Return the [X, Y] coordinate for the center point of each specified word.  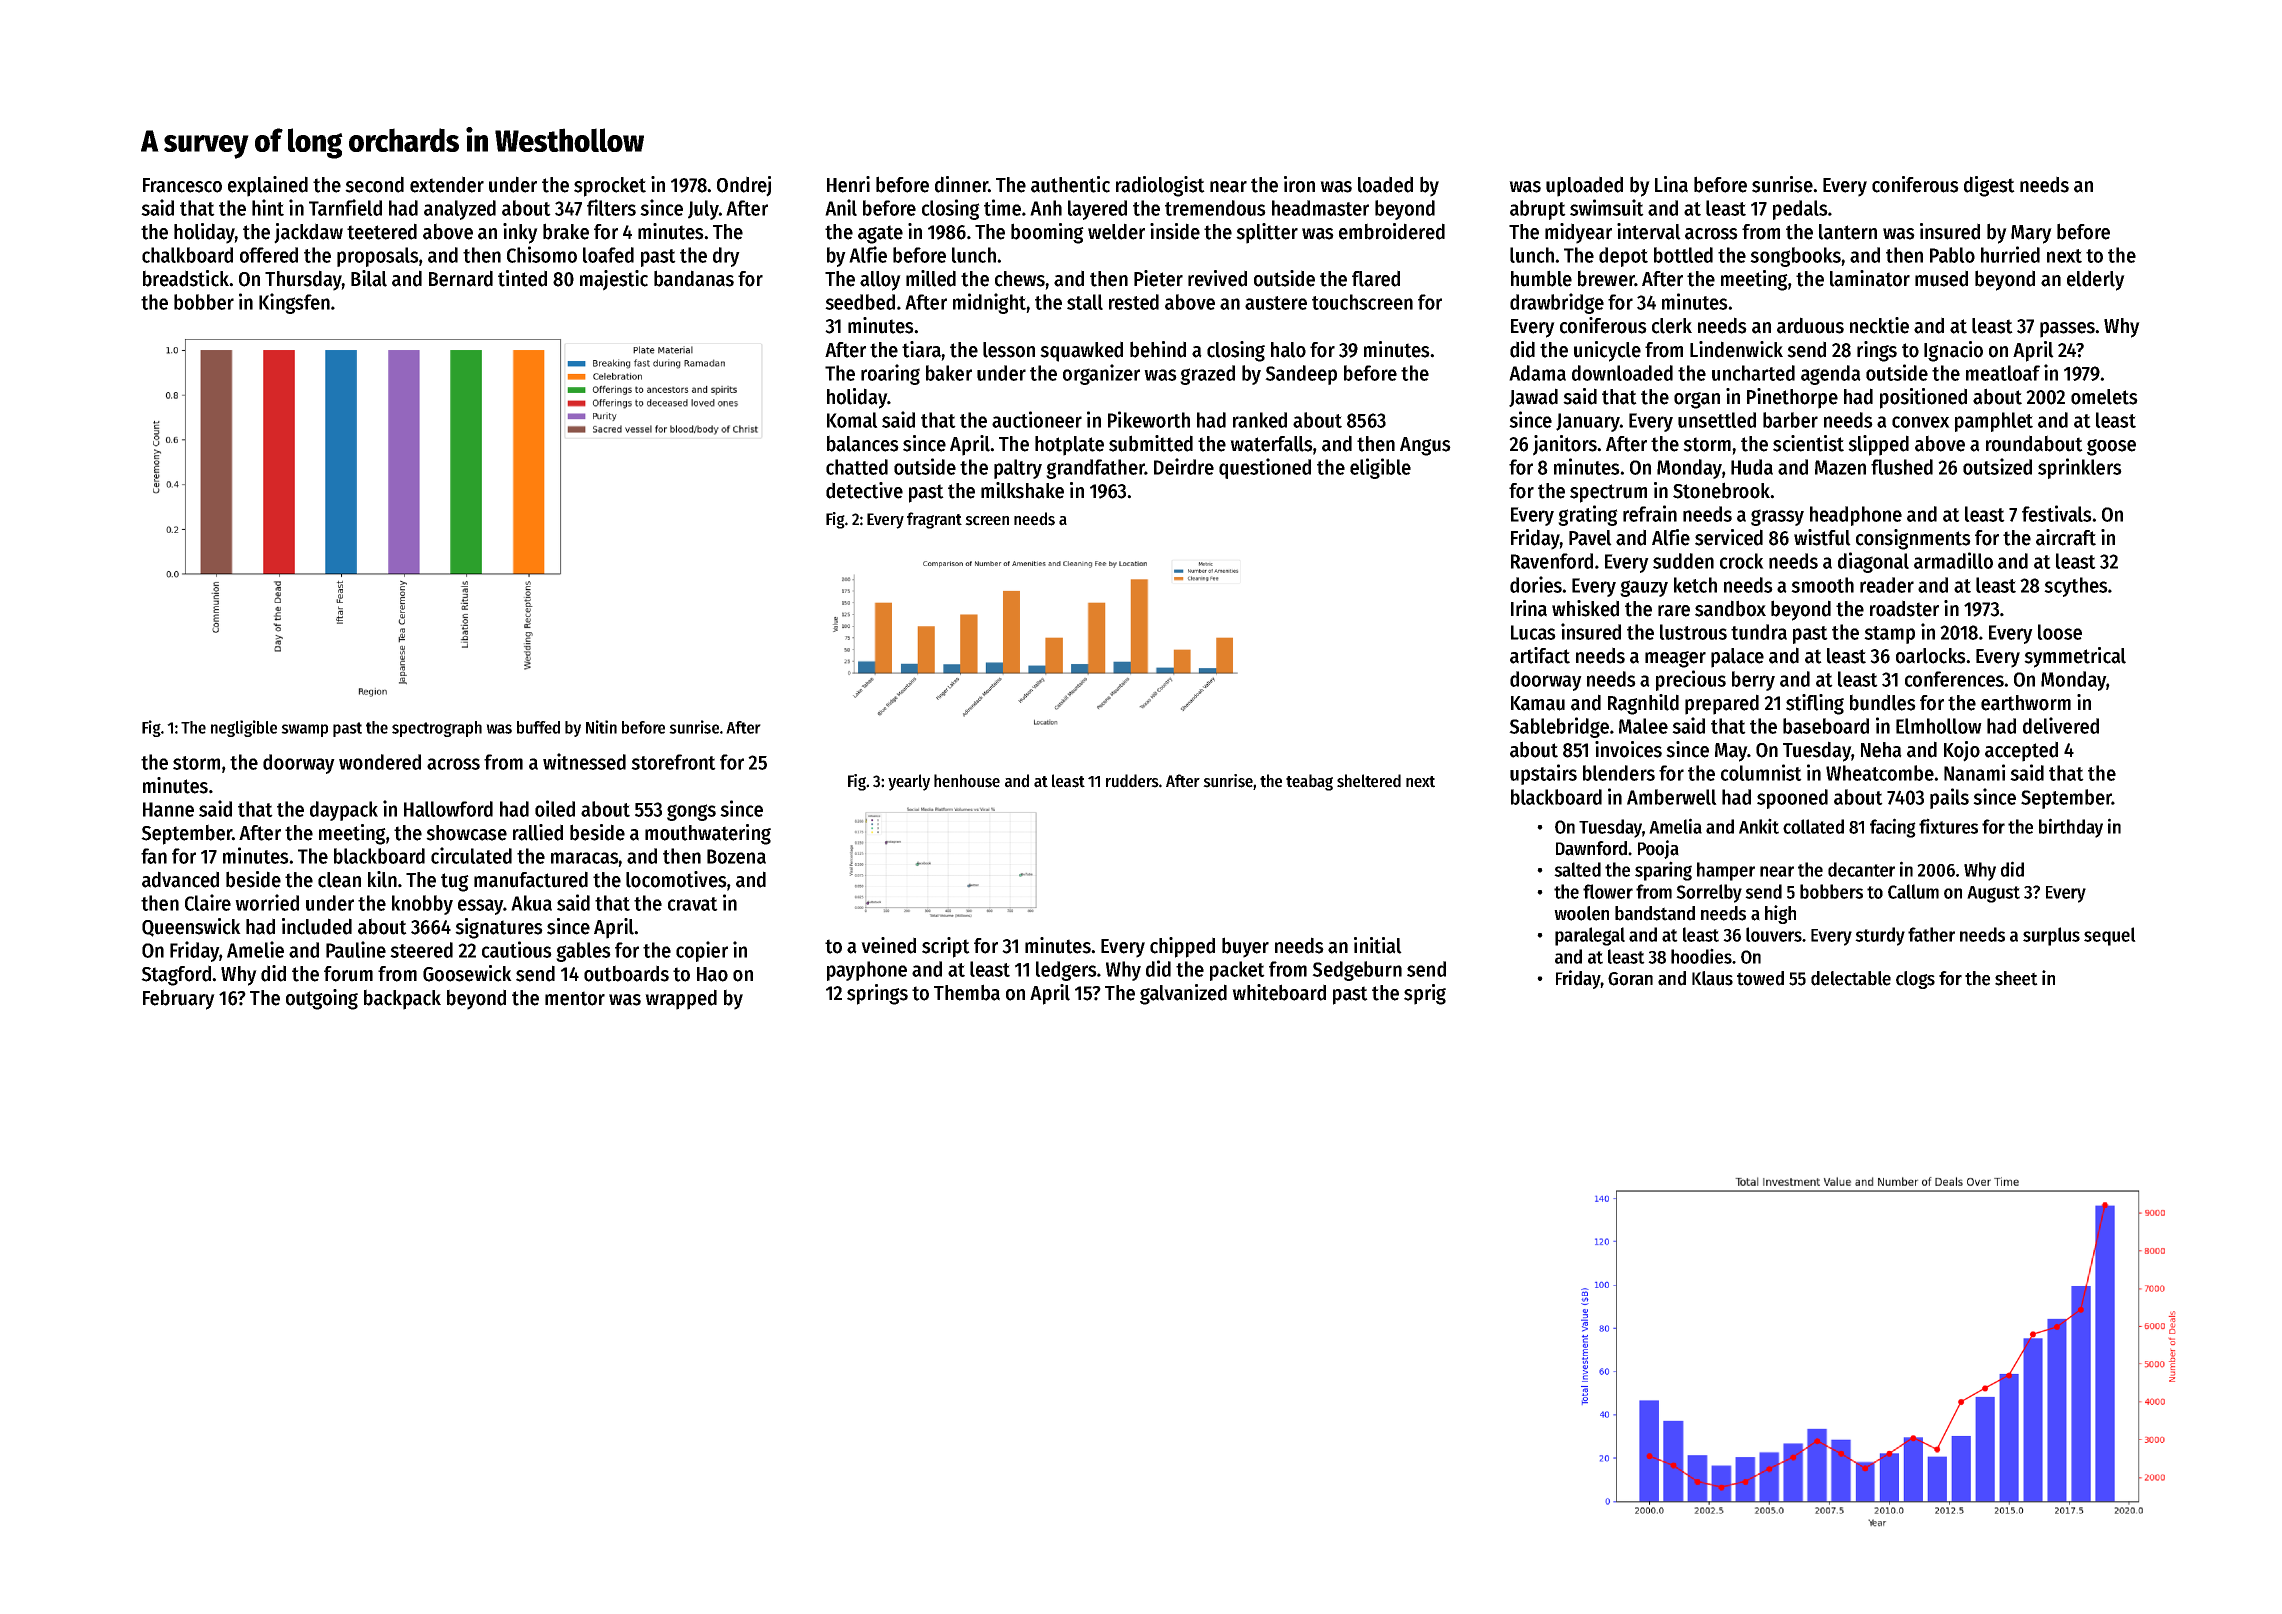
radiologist [1160, 186]
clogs [1915, 980]
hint [268, 207]
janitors [1565, 445]
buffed [538, 727]
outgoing [322, 999]
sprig [1425, 994]
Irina [1529, 608]
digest [1989, 186]
